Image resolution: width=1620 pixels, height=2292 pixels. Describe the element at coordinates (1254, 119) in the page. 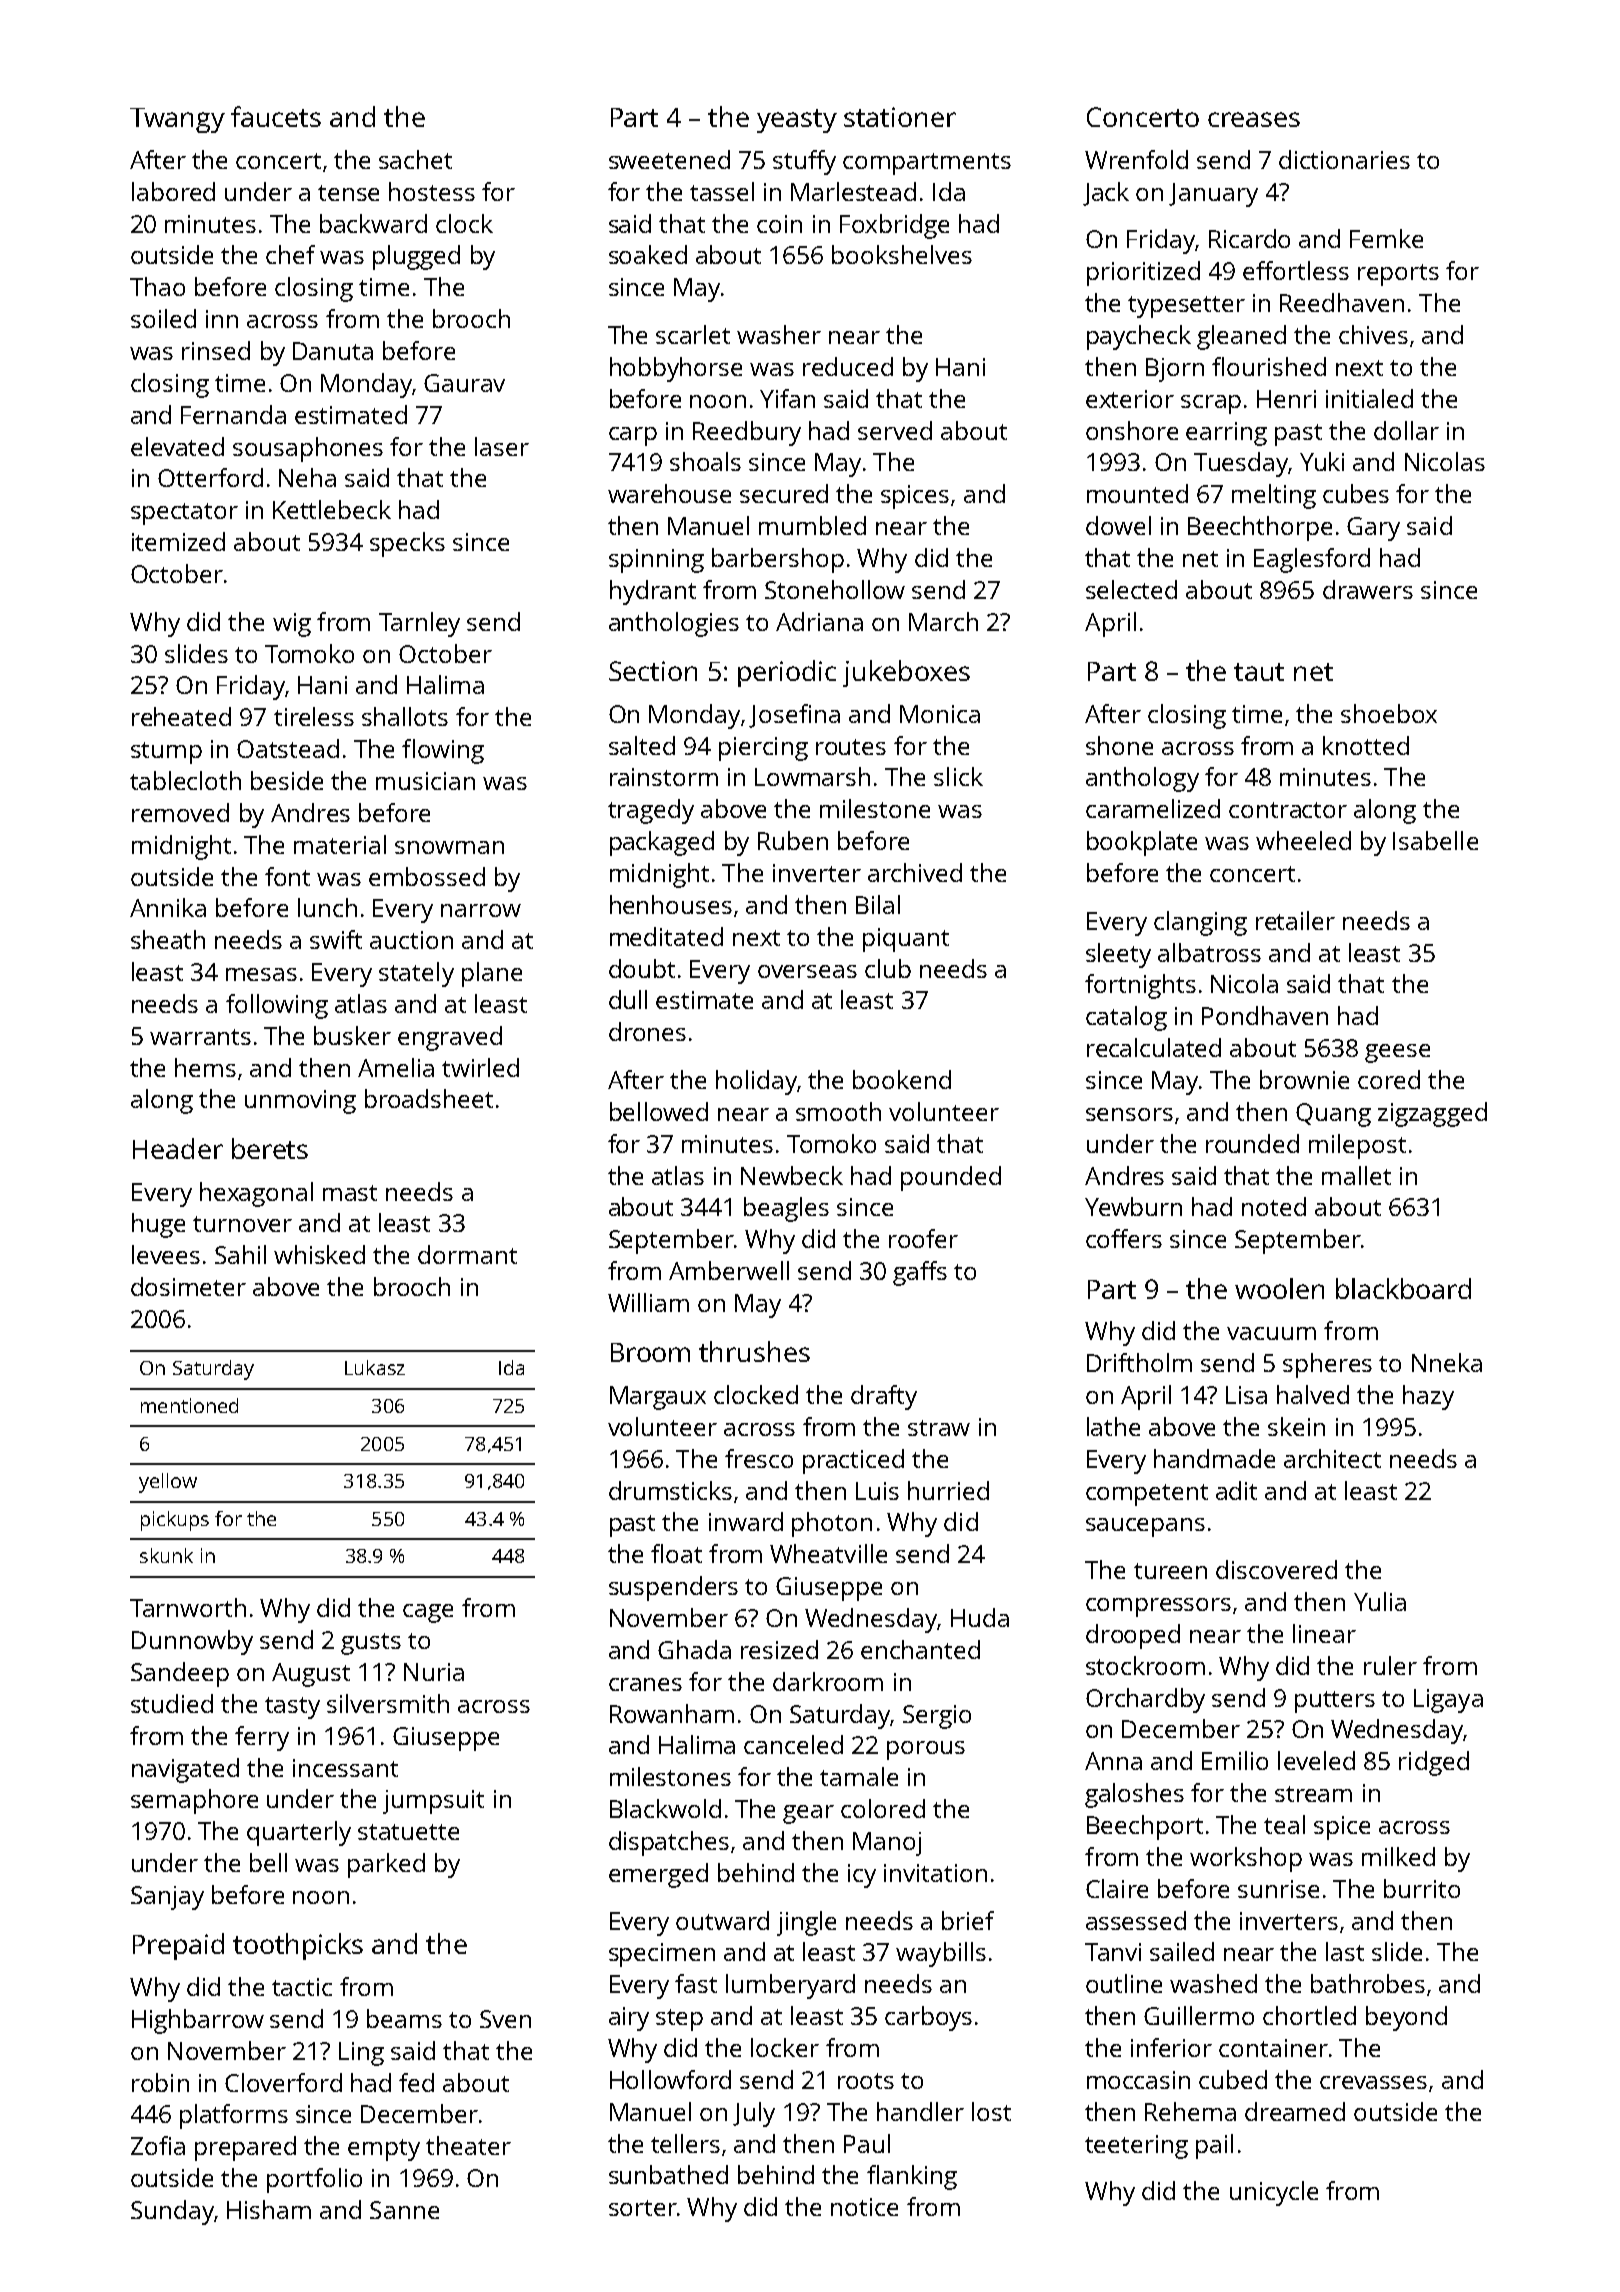

I see `creases` at that location.
